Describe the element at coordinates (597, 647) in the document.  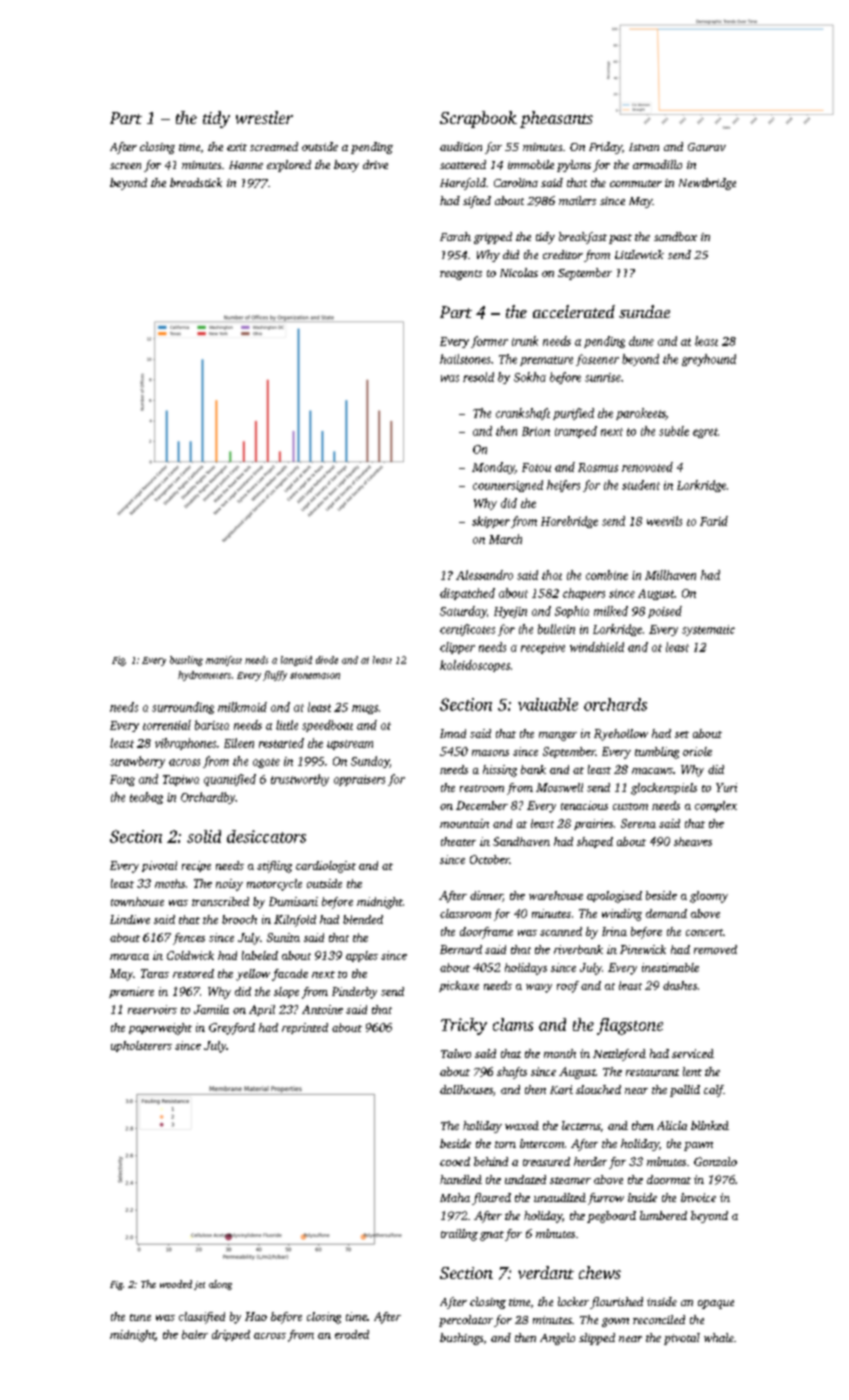
I see `windshield` at that location.
